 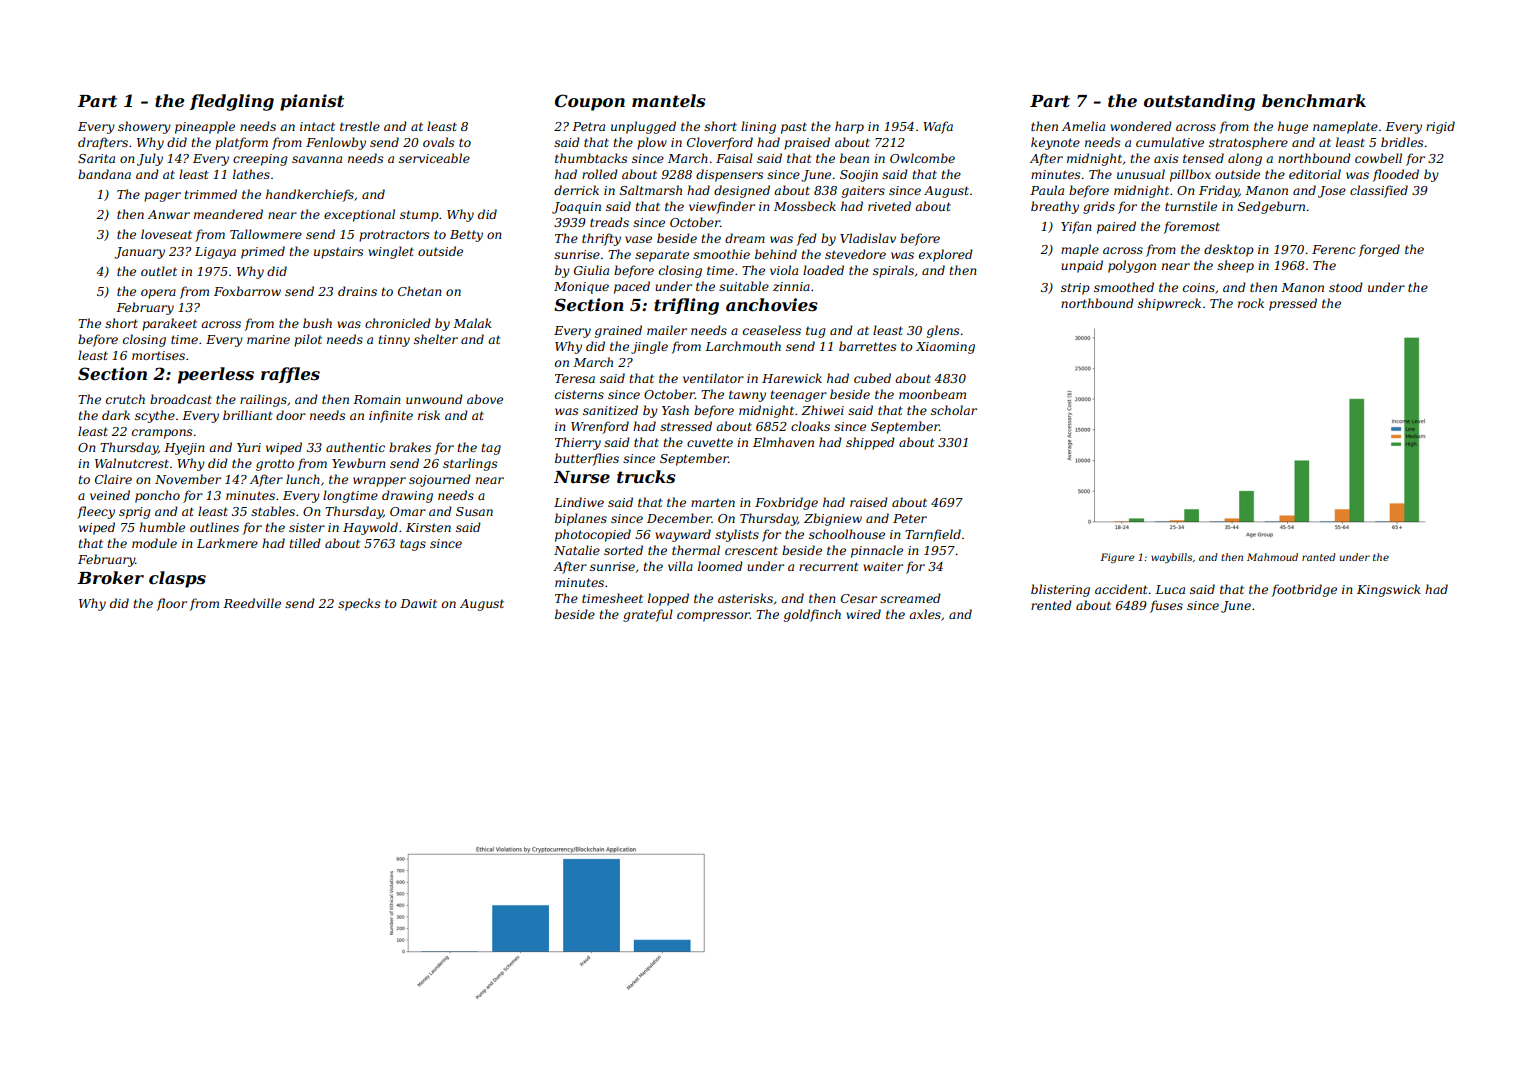 I want to click on stood, so click(x=1346, y=287).
